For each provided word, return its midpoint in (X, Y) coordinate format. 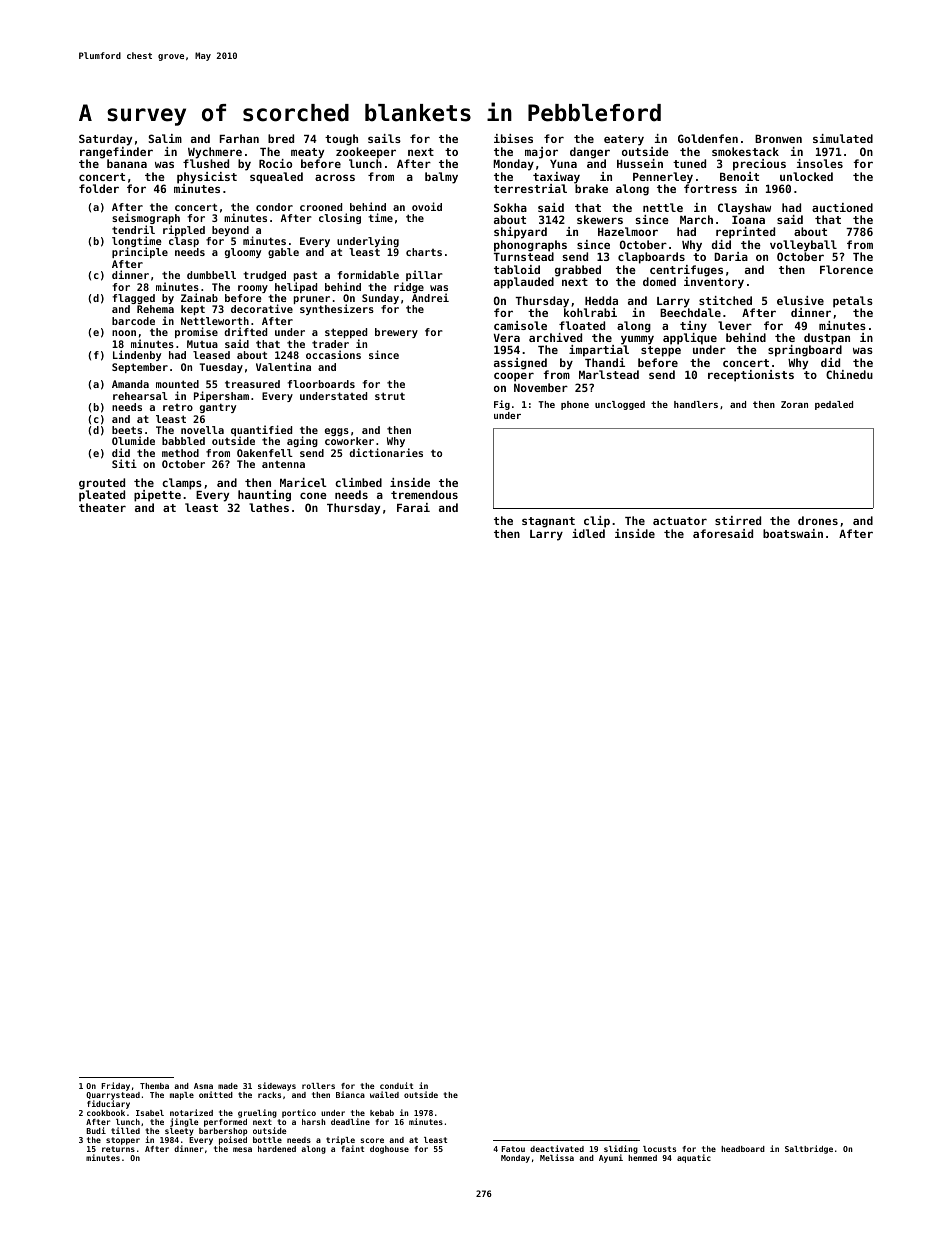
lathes (269, 507)
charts (424, 252)
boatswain (793, 533)
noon (124, 333)
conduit (396, 1085)
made (228, 1086)
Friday (115, 1086)
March (696, 219)
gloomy (243, 253)
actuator (680, 521)
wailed (384, 1094)
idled (588, 533)
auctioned (842, 207)
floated (582, 325)
